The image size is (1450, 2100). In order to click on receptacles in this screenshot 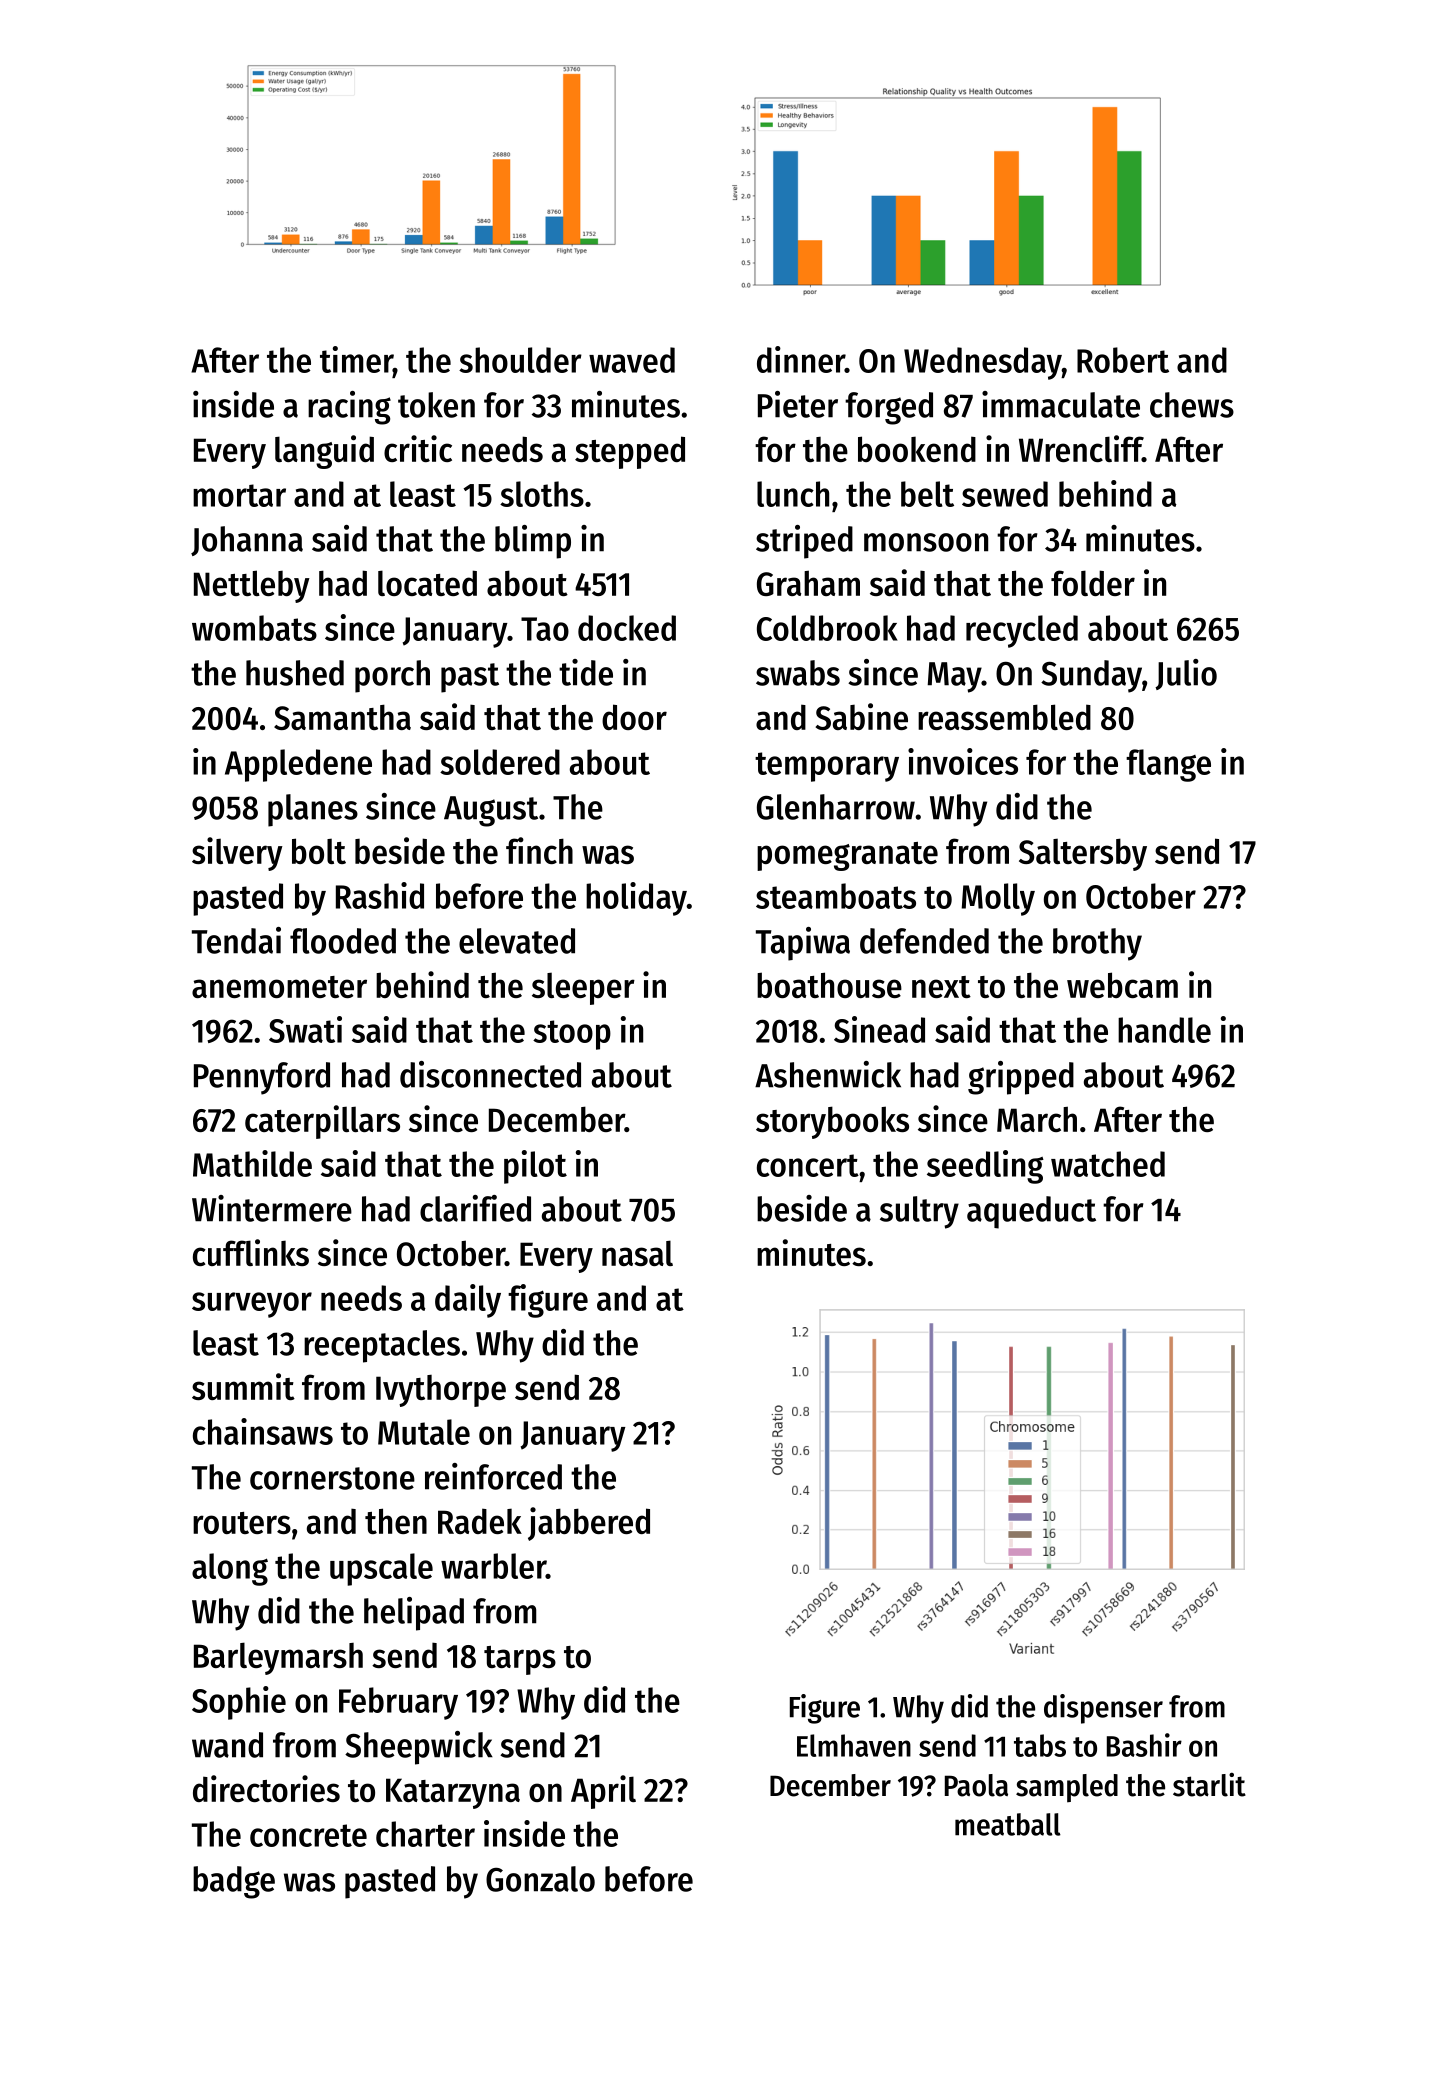, I will do `click(382, 1346)`.
